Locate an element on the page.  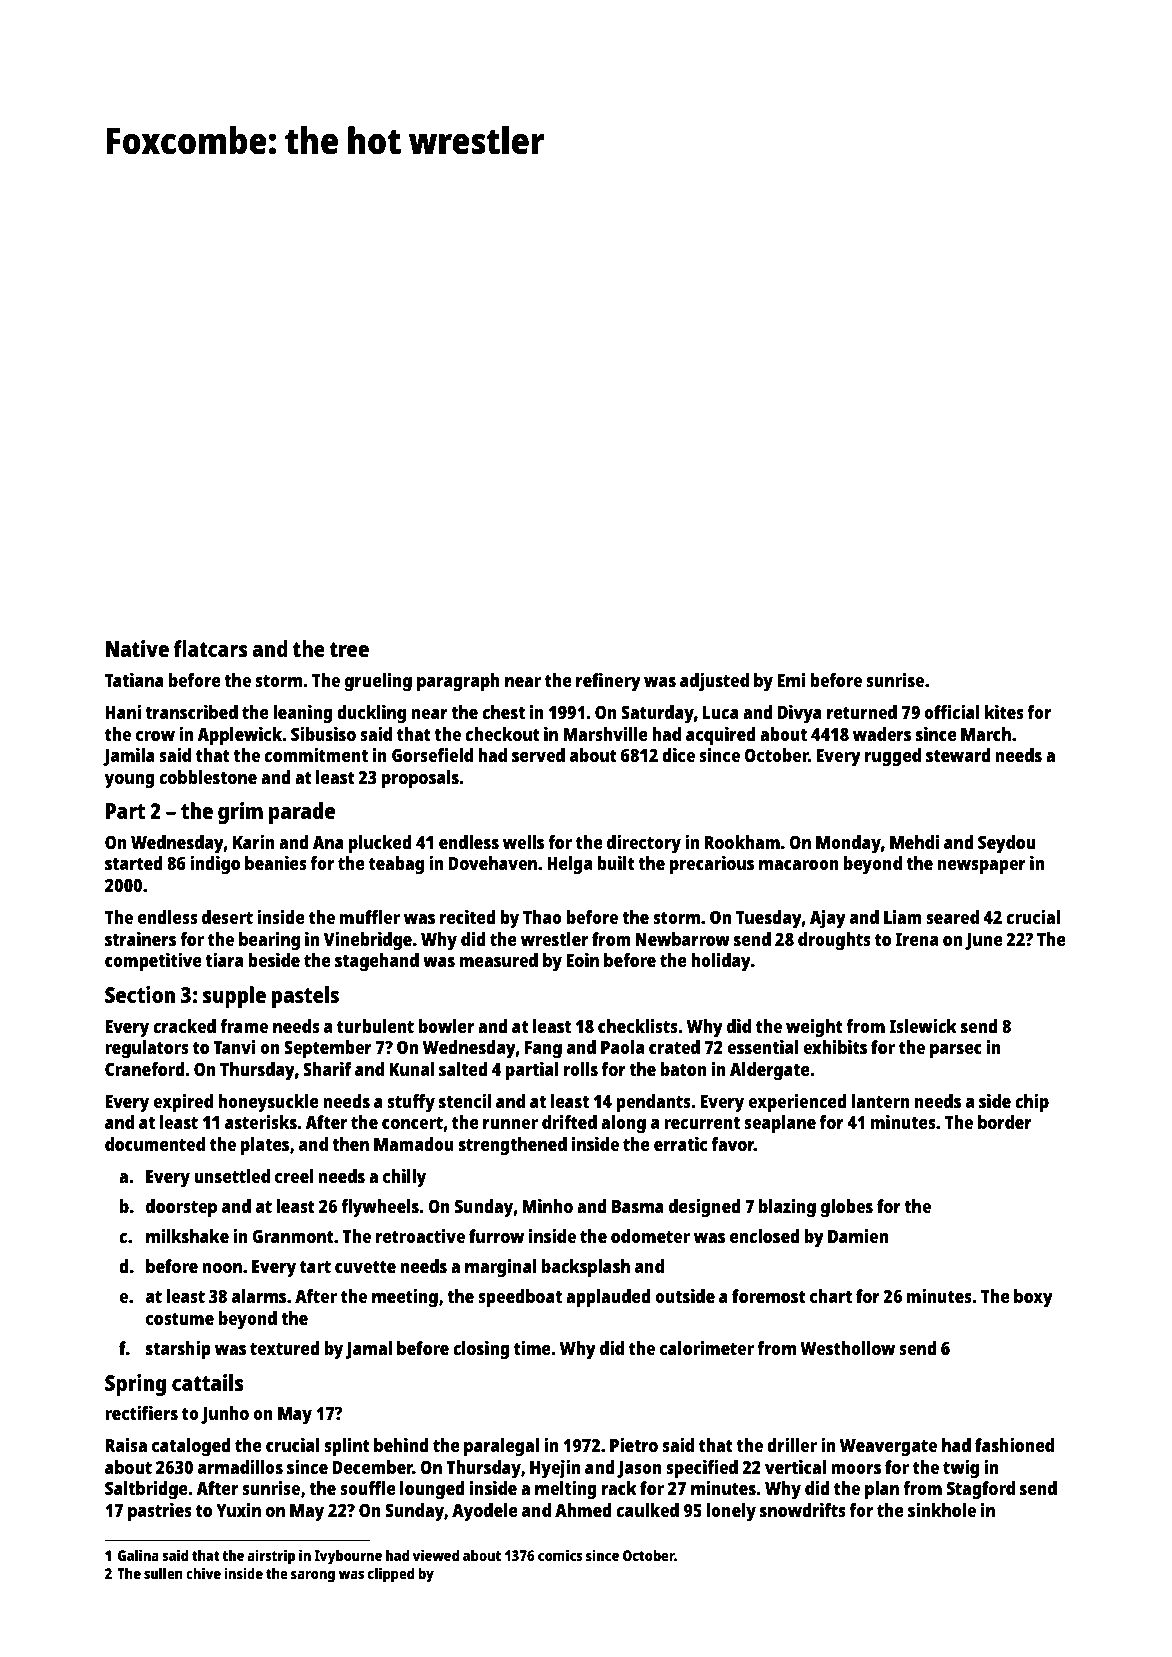
teabag is located at coordinates (396, 865).
